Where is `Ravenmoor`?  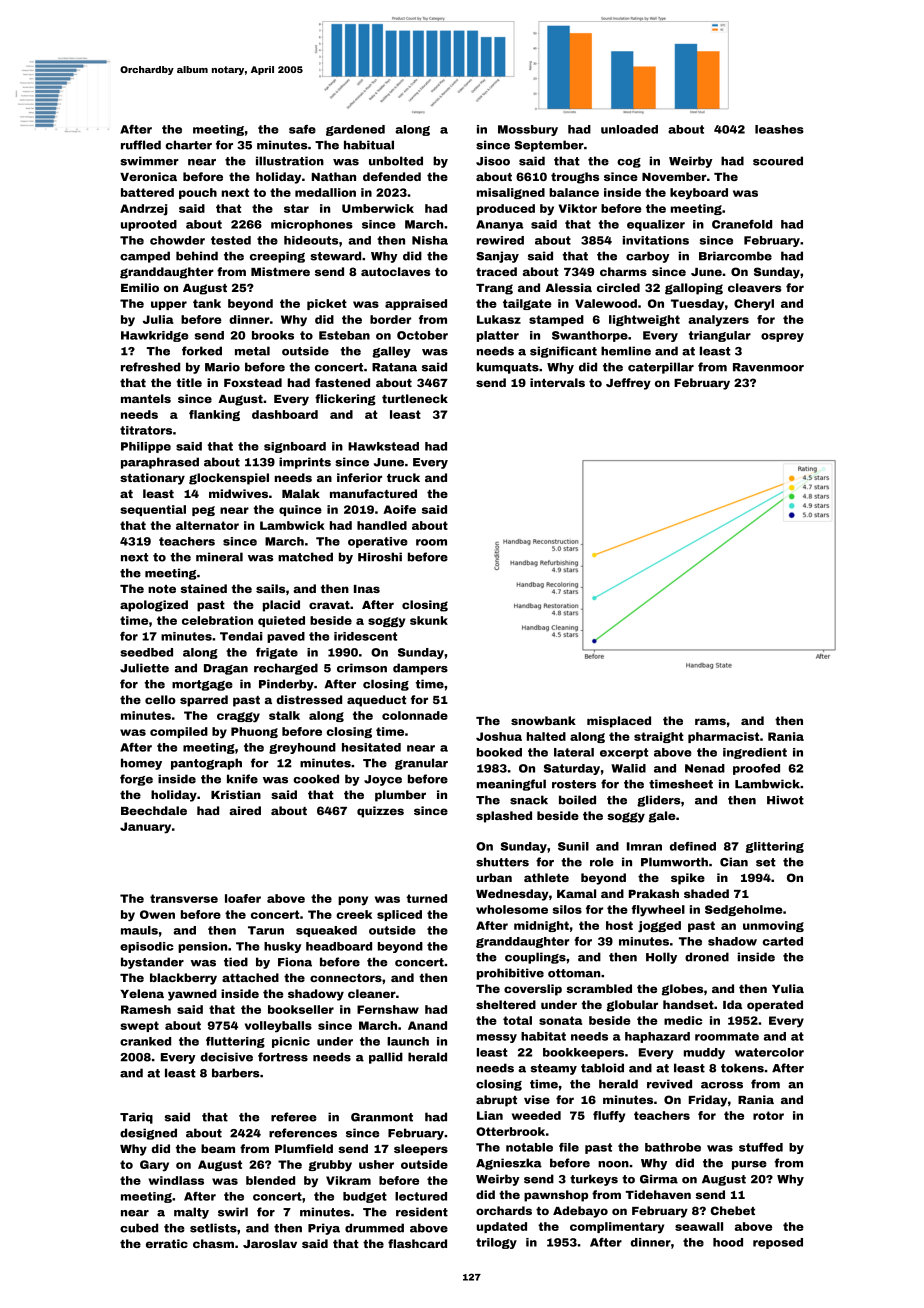 Ravenmoor is located at coordinates (768, 367).
